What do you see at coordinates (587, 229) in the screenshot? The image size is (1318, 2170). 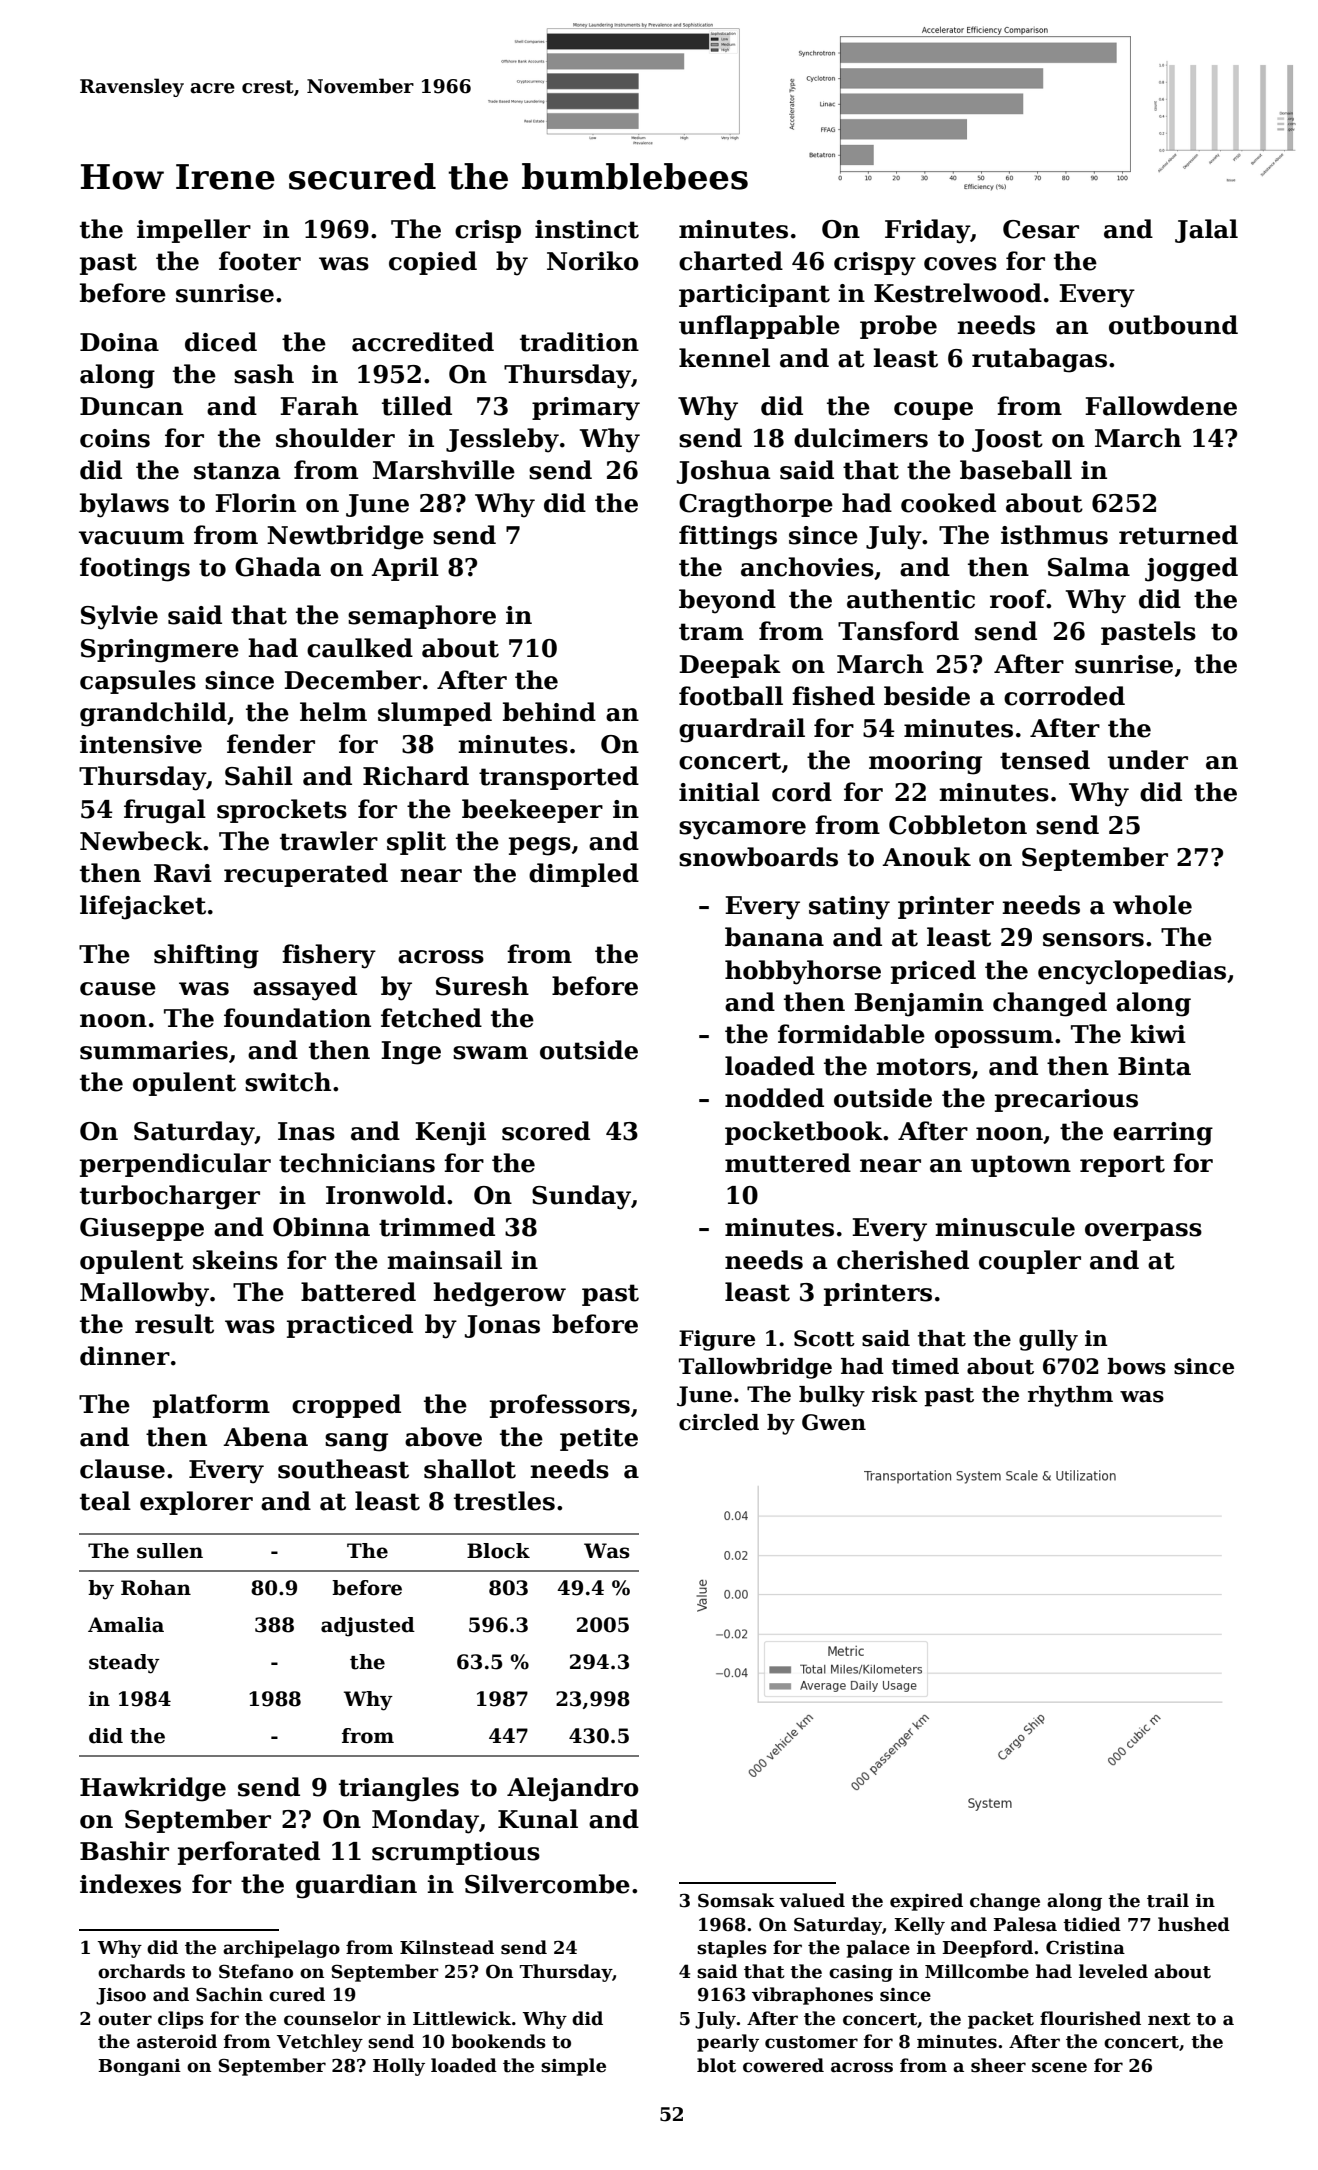 I see `instinct` at bounding box center [587, 229].
